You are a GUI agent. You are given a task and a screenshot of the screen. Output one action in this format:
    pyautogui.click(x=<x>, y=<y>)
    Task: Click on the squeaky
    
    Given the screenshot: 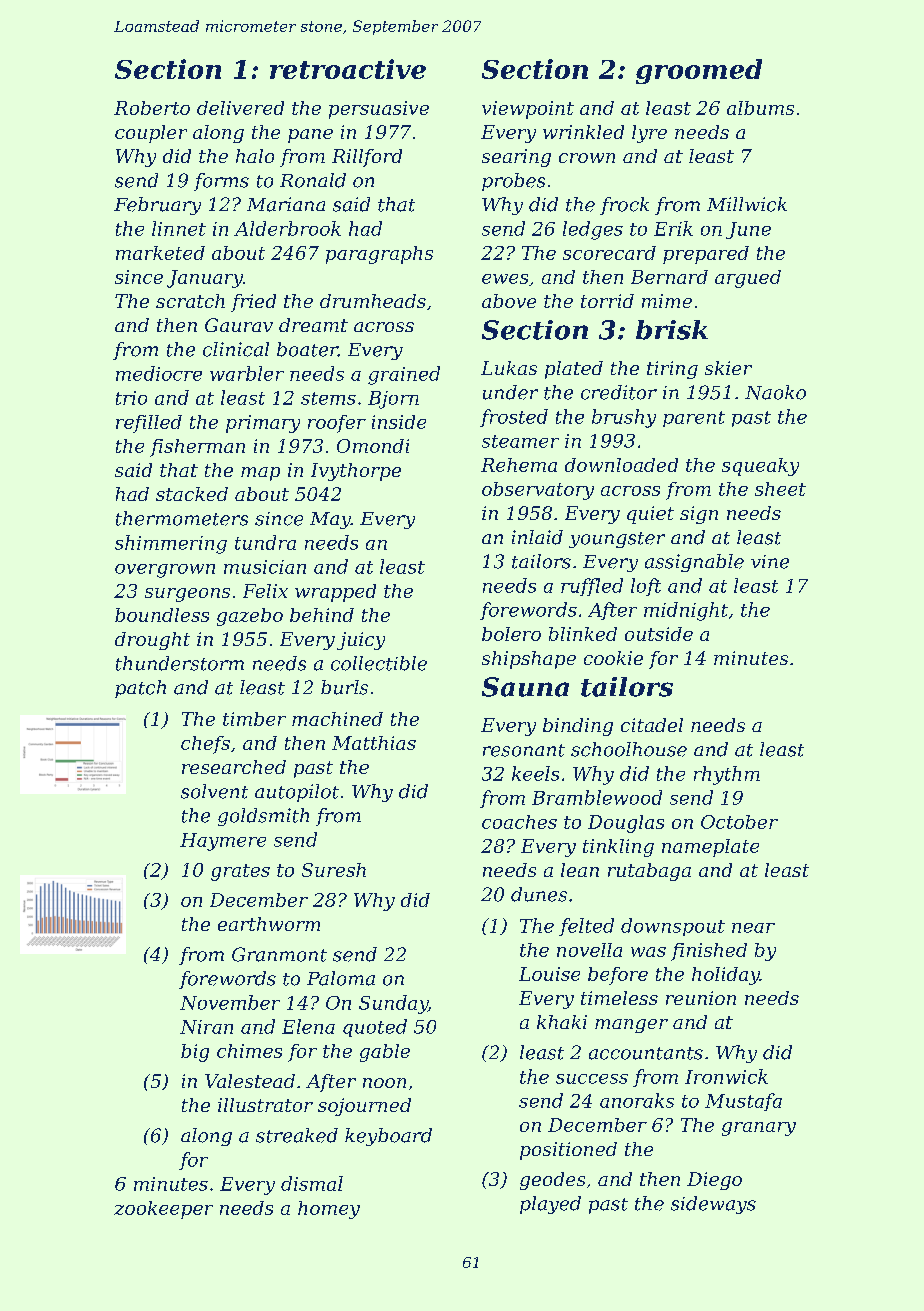 What is the action you would take?
    pyautogui.click(x=760, y=467)
